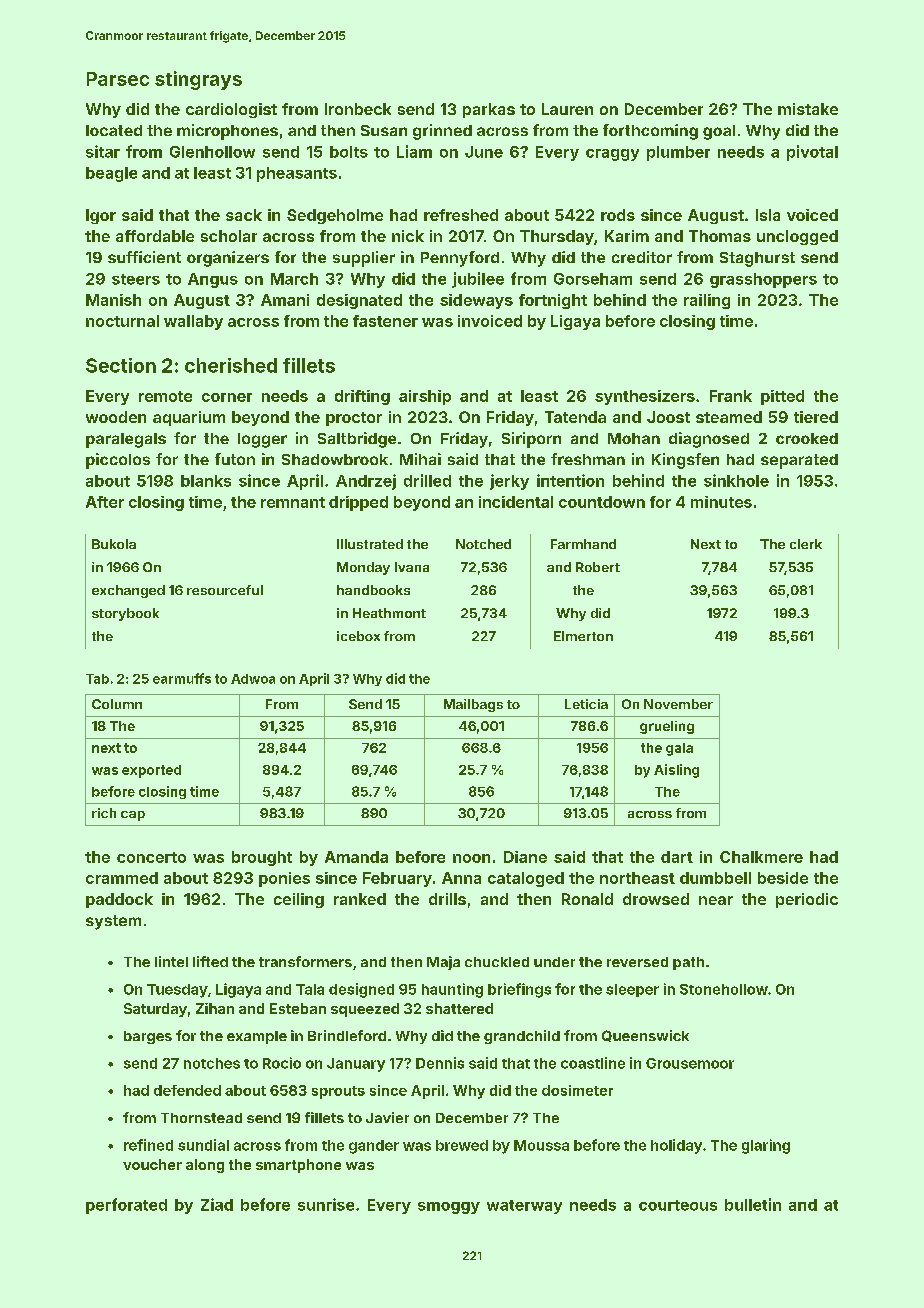  What do you see at coordinates (217, 1204) in the screenshot?
I see `Ziad` at bounding box center [217, 1204].
